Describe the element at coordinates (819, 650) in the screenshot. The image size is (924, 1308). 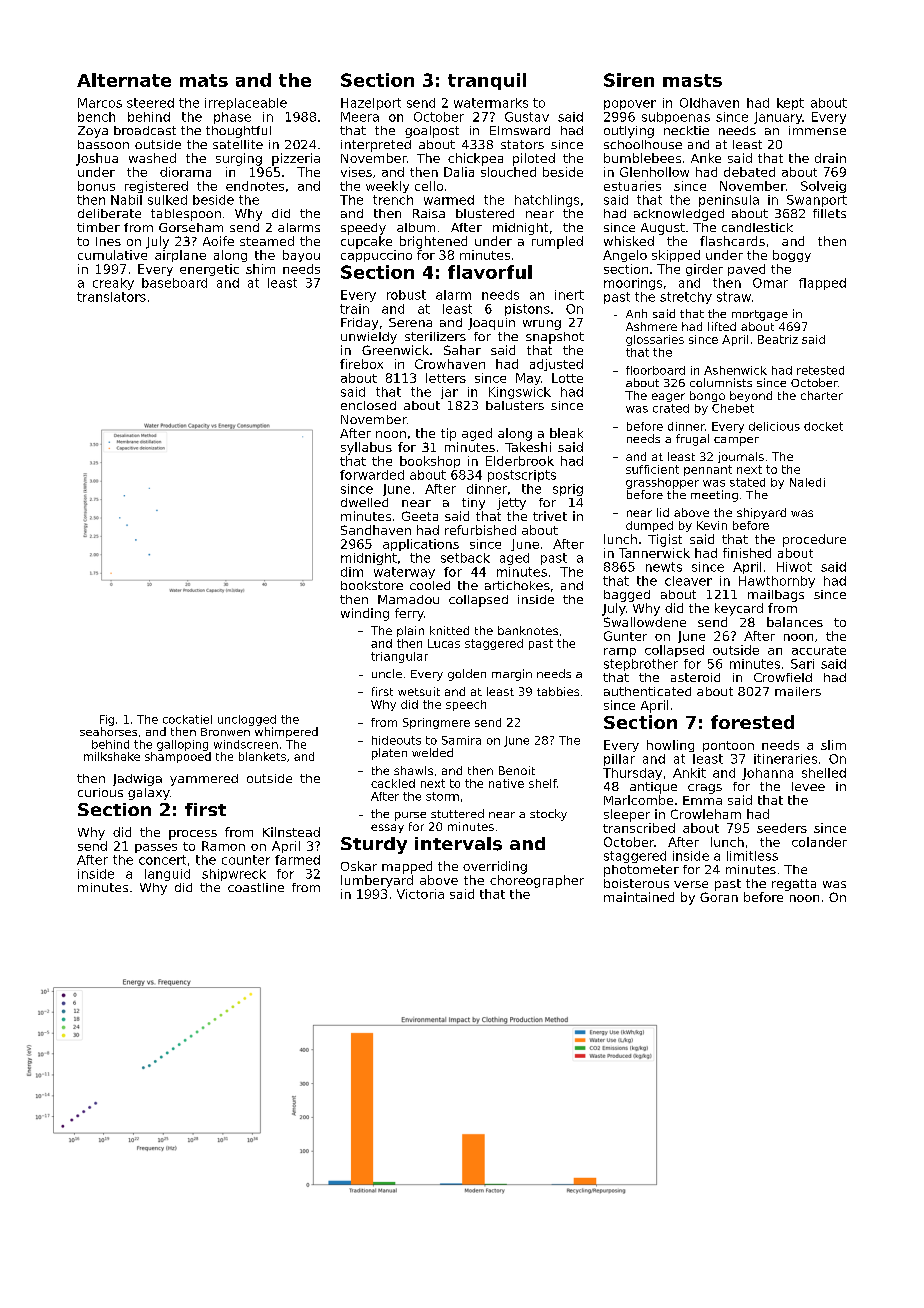
I see `accurate` at that location.
